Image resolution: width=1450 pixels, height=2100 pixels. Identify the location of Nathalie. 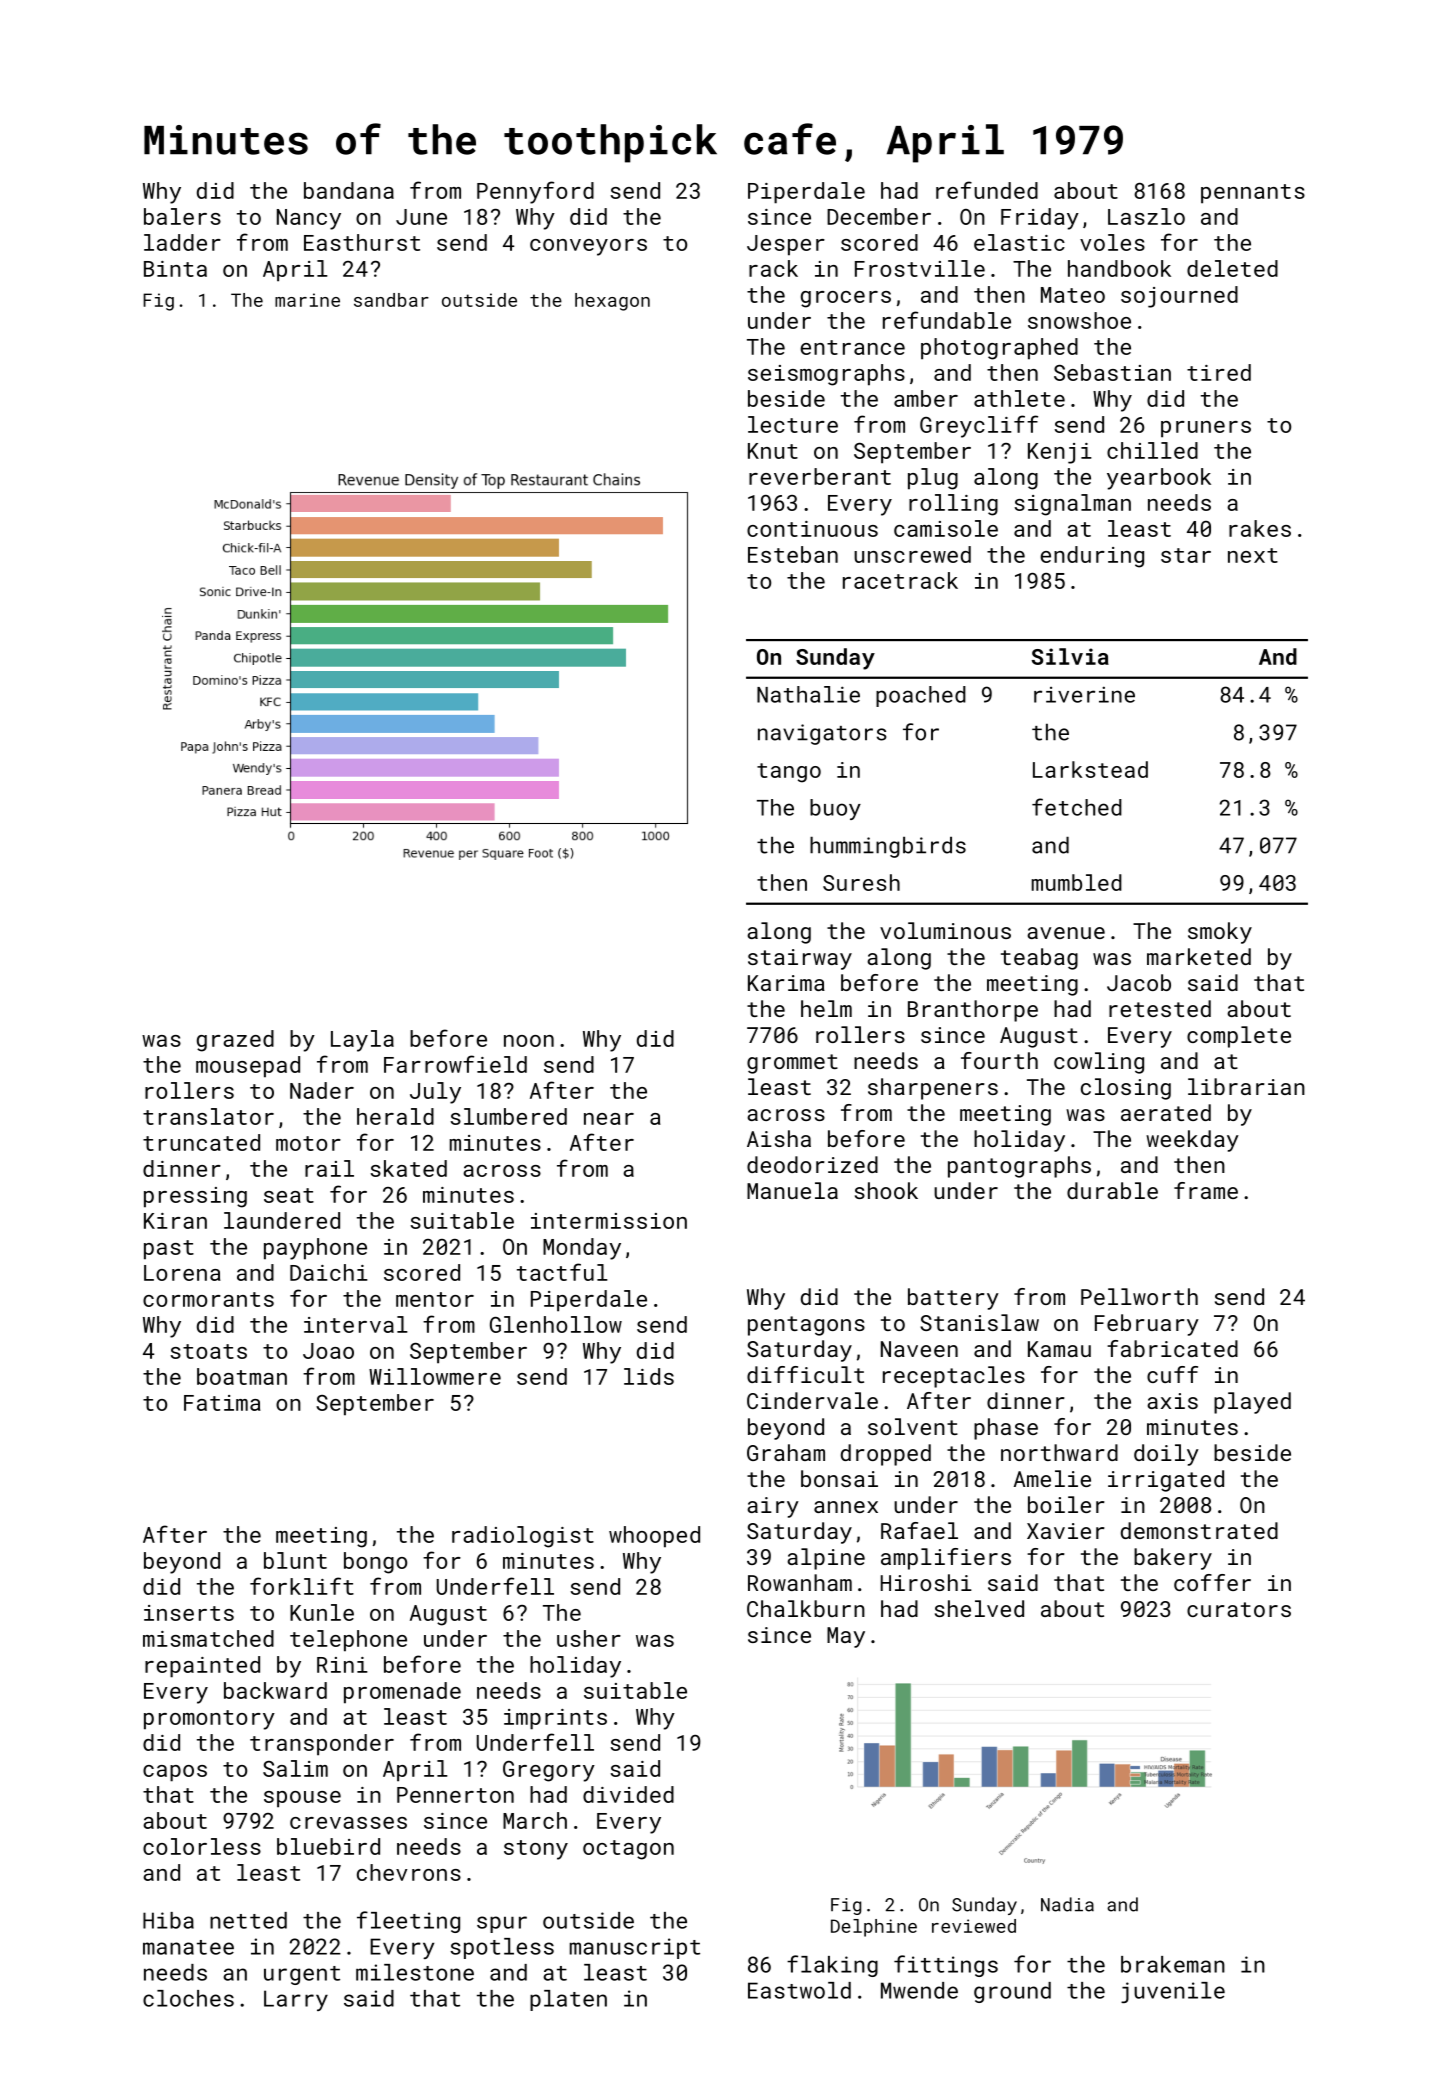
(808, 694).
